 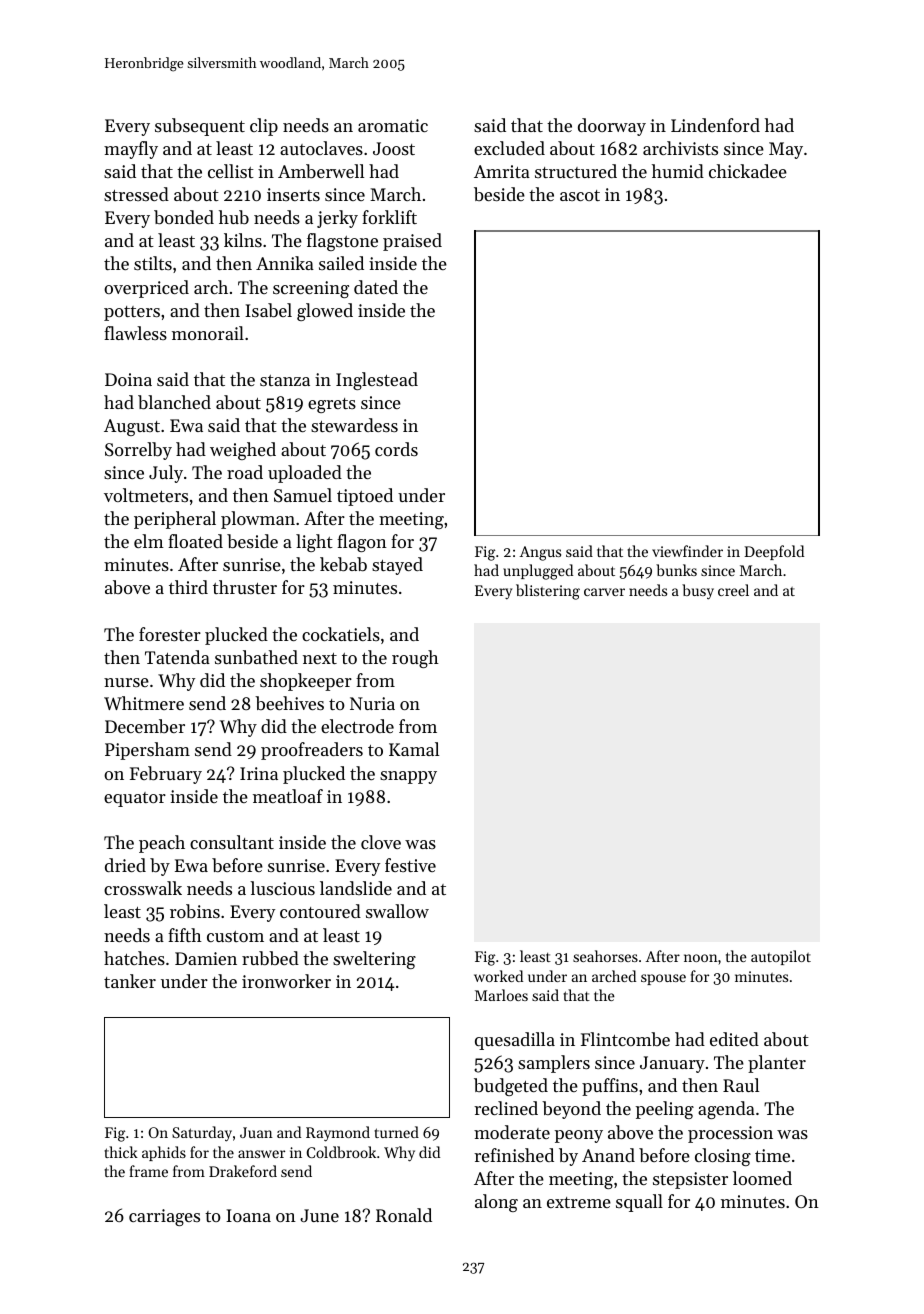 I want to click on Amrita, so click(x=502, y=171).
